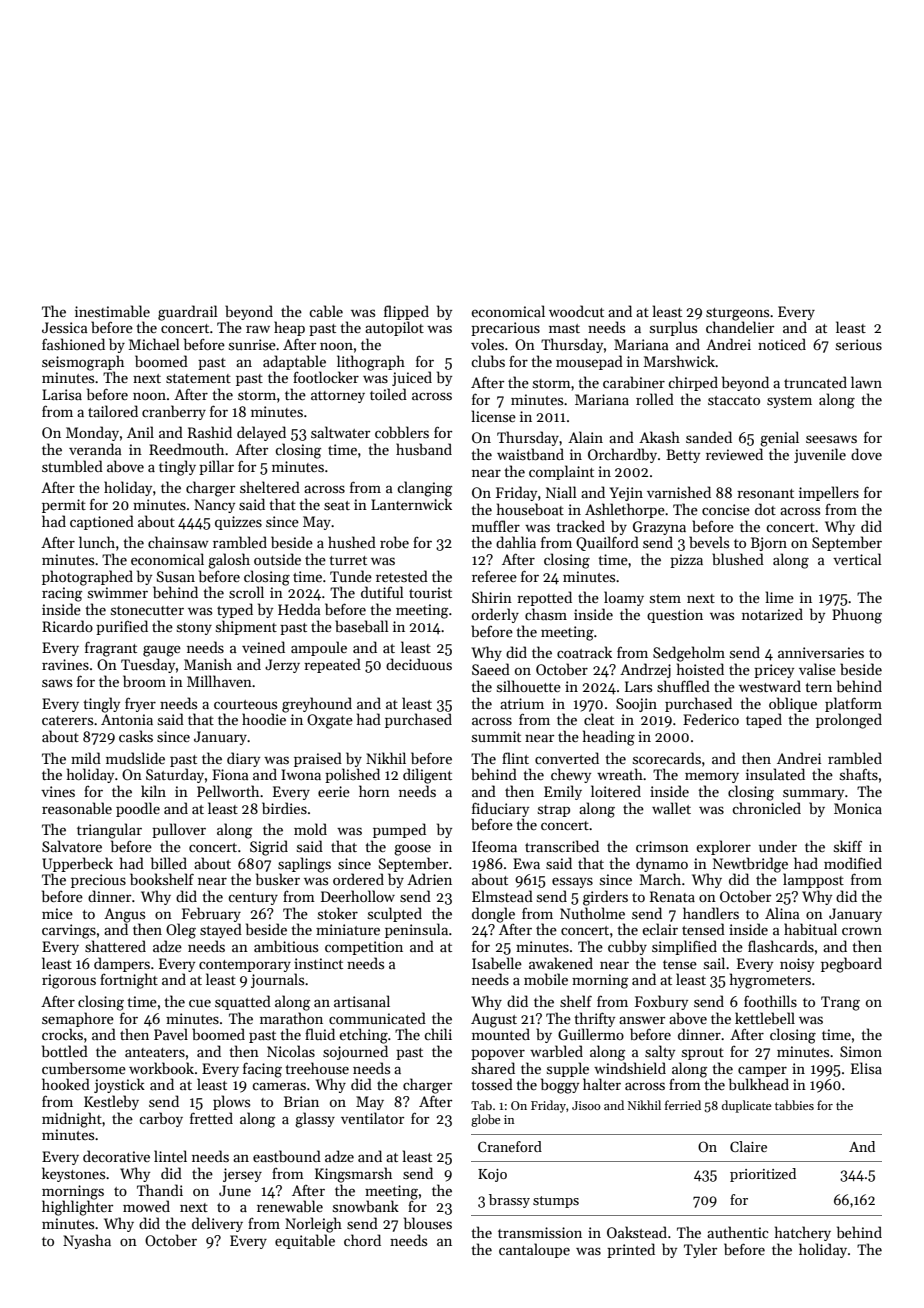 This screenshot has width=924, height=1308. What do you see at coordinates (305, 1241) in the screenshot?
I see `equitable` at bounding box center [305, 1241].
